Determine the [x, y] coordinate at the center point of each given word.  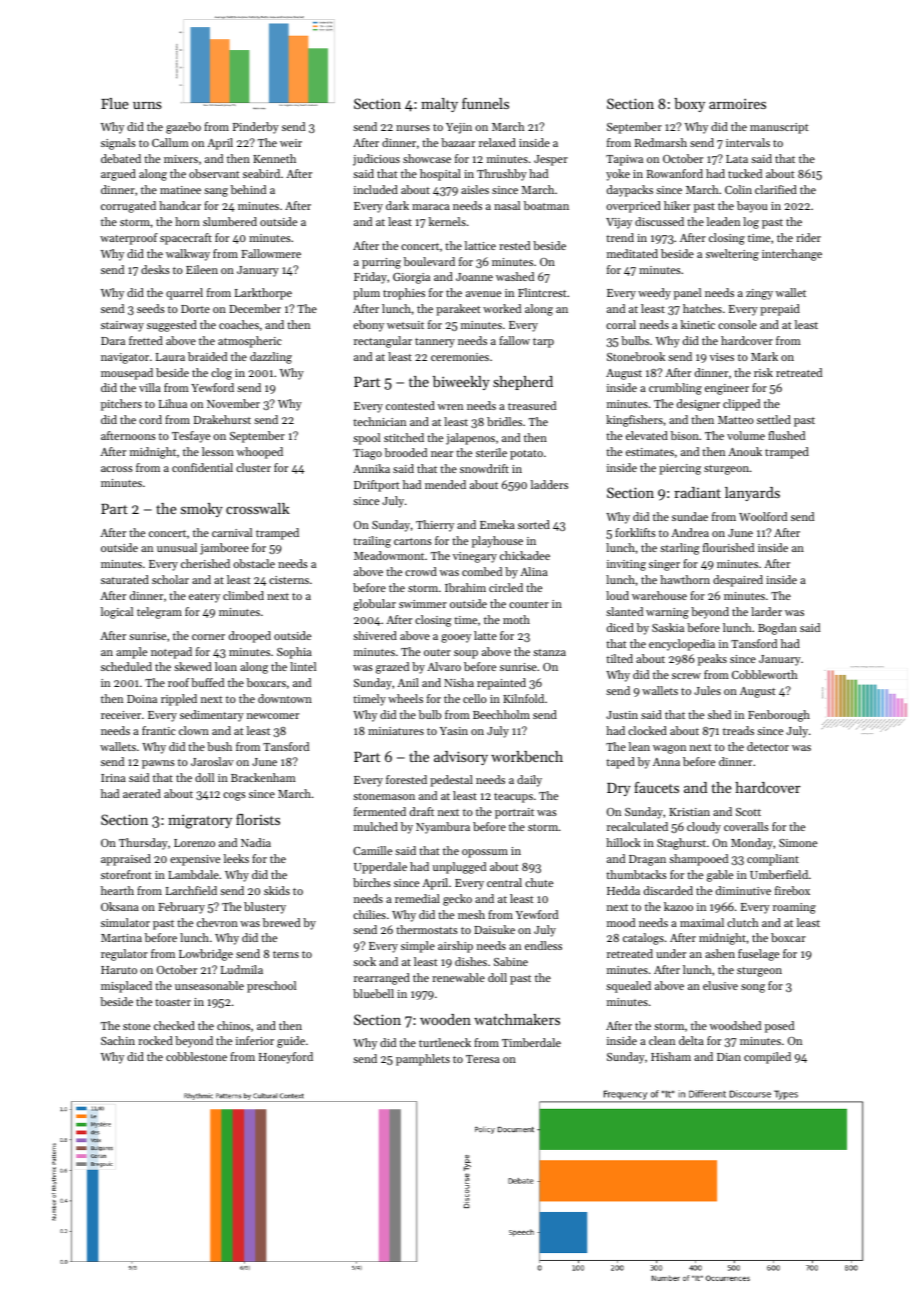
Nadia [256, 842]
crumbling [675, 389]
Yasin [454, 731]
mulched [376, 826]
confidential [202, 467]
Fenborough [779, 716]
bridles [504, 421]
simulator [125, 922]
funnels [485, 103]
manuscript [779, 128]
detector [768, 746]
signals [118, 144]
